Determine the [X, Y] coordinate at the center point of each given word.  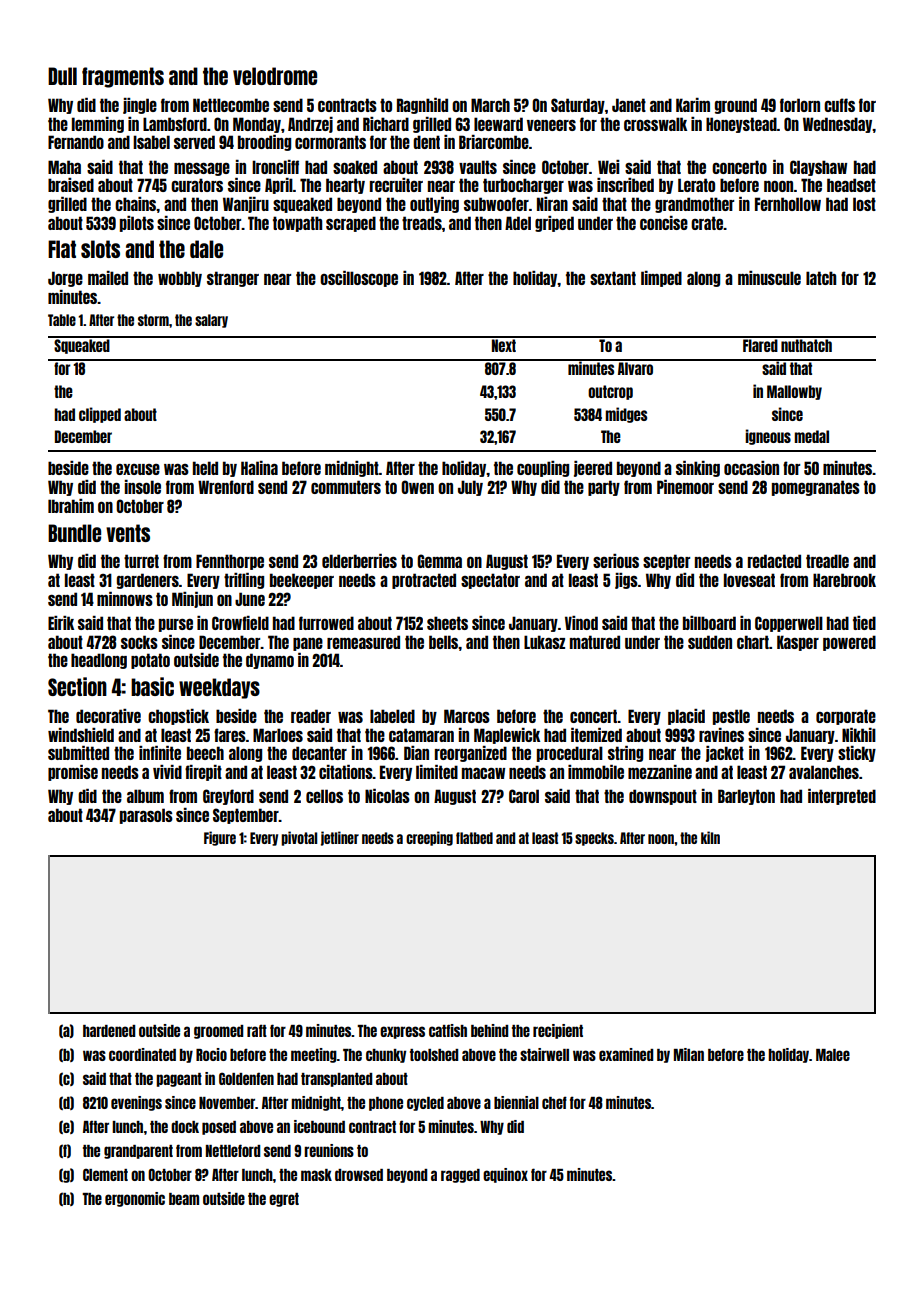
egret [284, 1200]
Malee [833, 1055]
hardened [109, 1031]
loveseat [749, 580]
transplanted [336, 1080]
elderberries [359, 561]
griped [554, 224]
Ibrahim [71, 506]
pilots [137, 224]
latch [821, 278]
